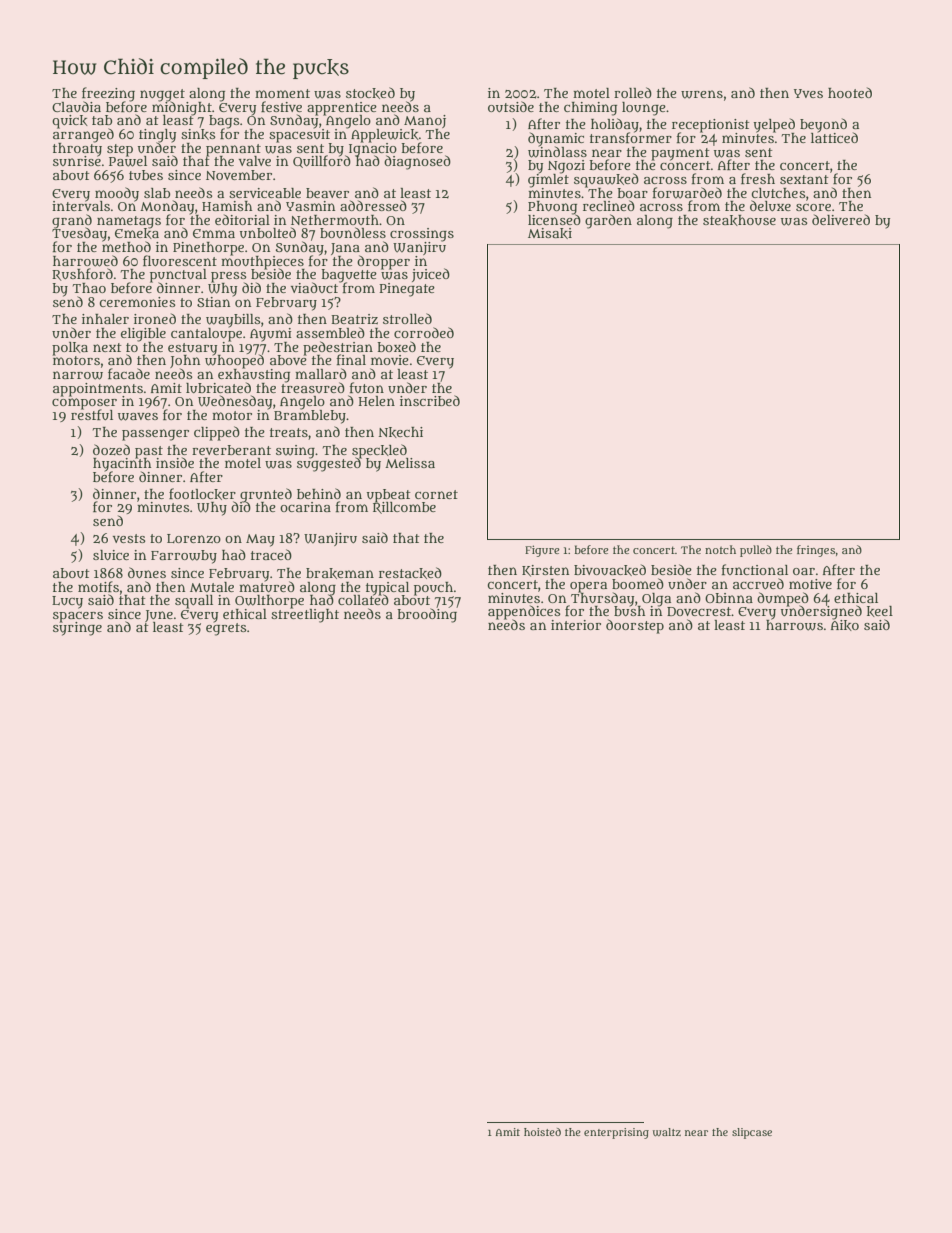 The height and width of the page is (1233, 952). Describe the element at coordinates (687, 193) in the page. I see `forwarded` at that location.
